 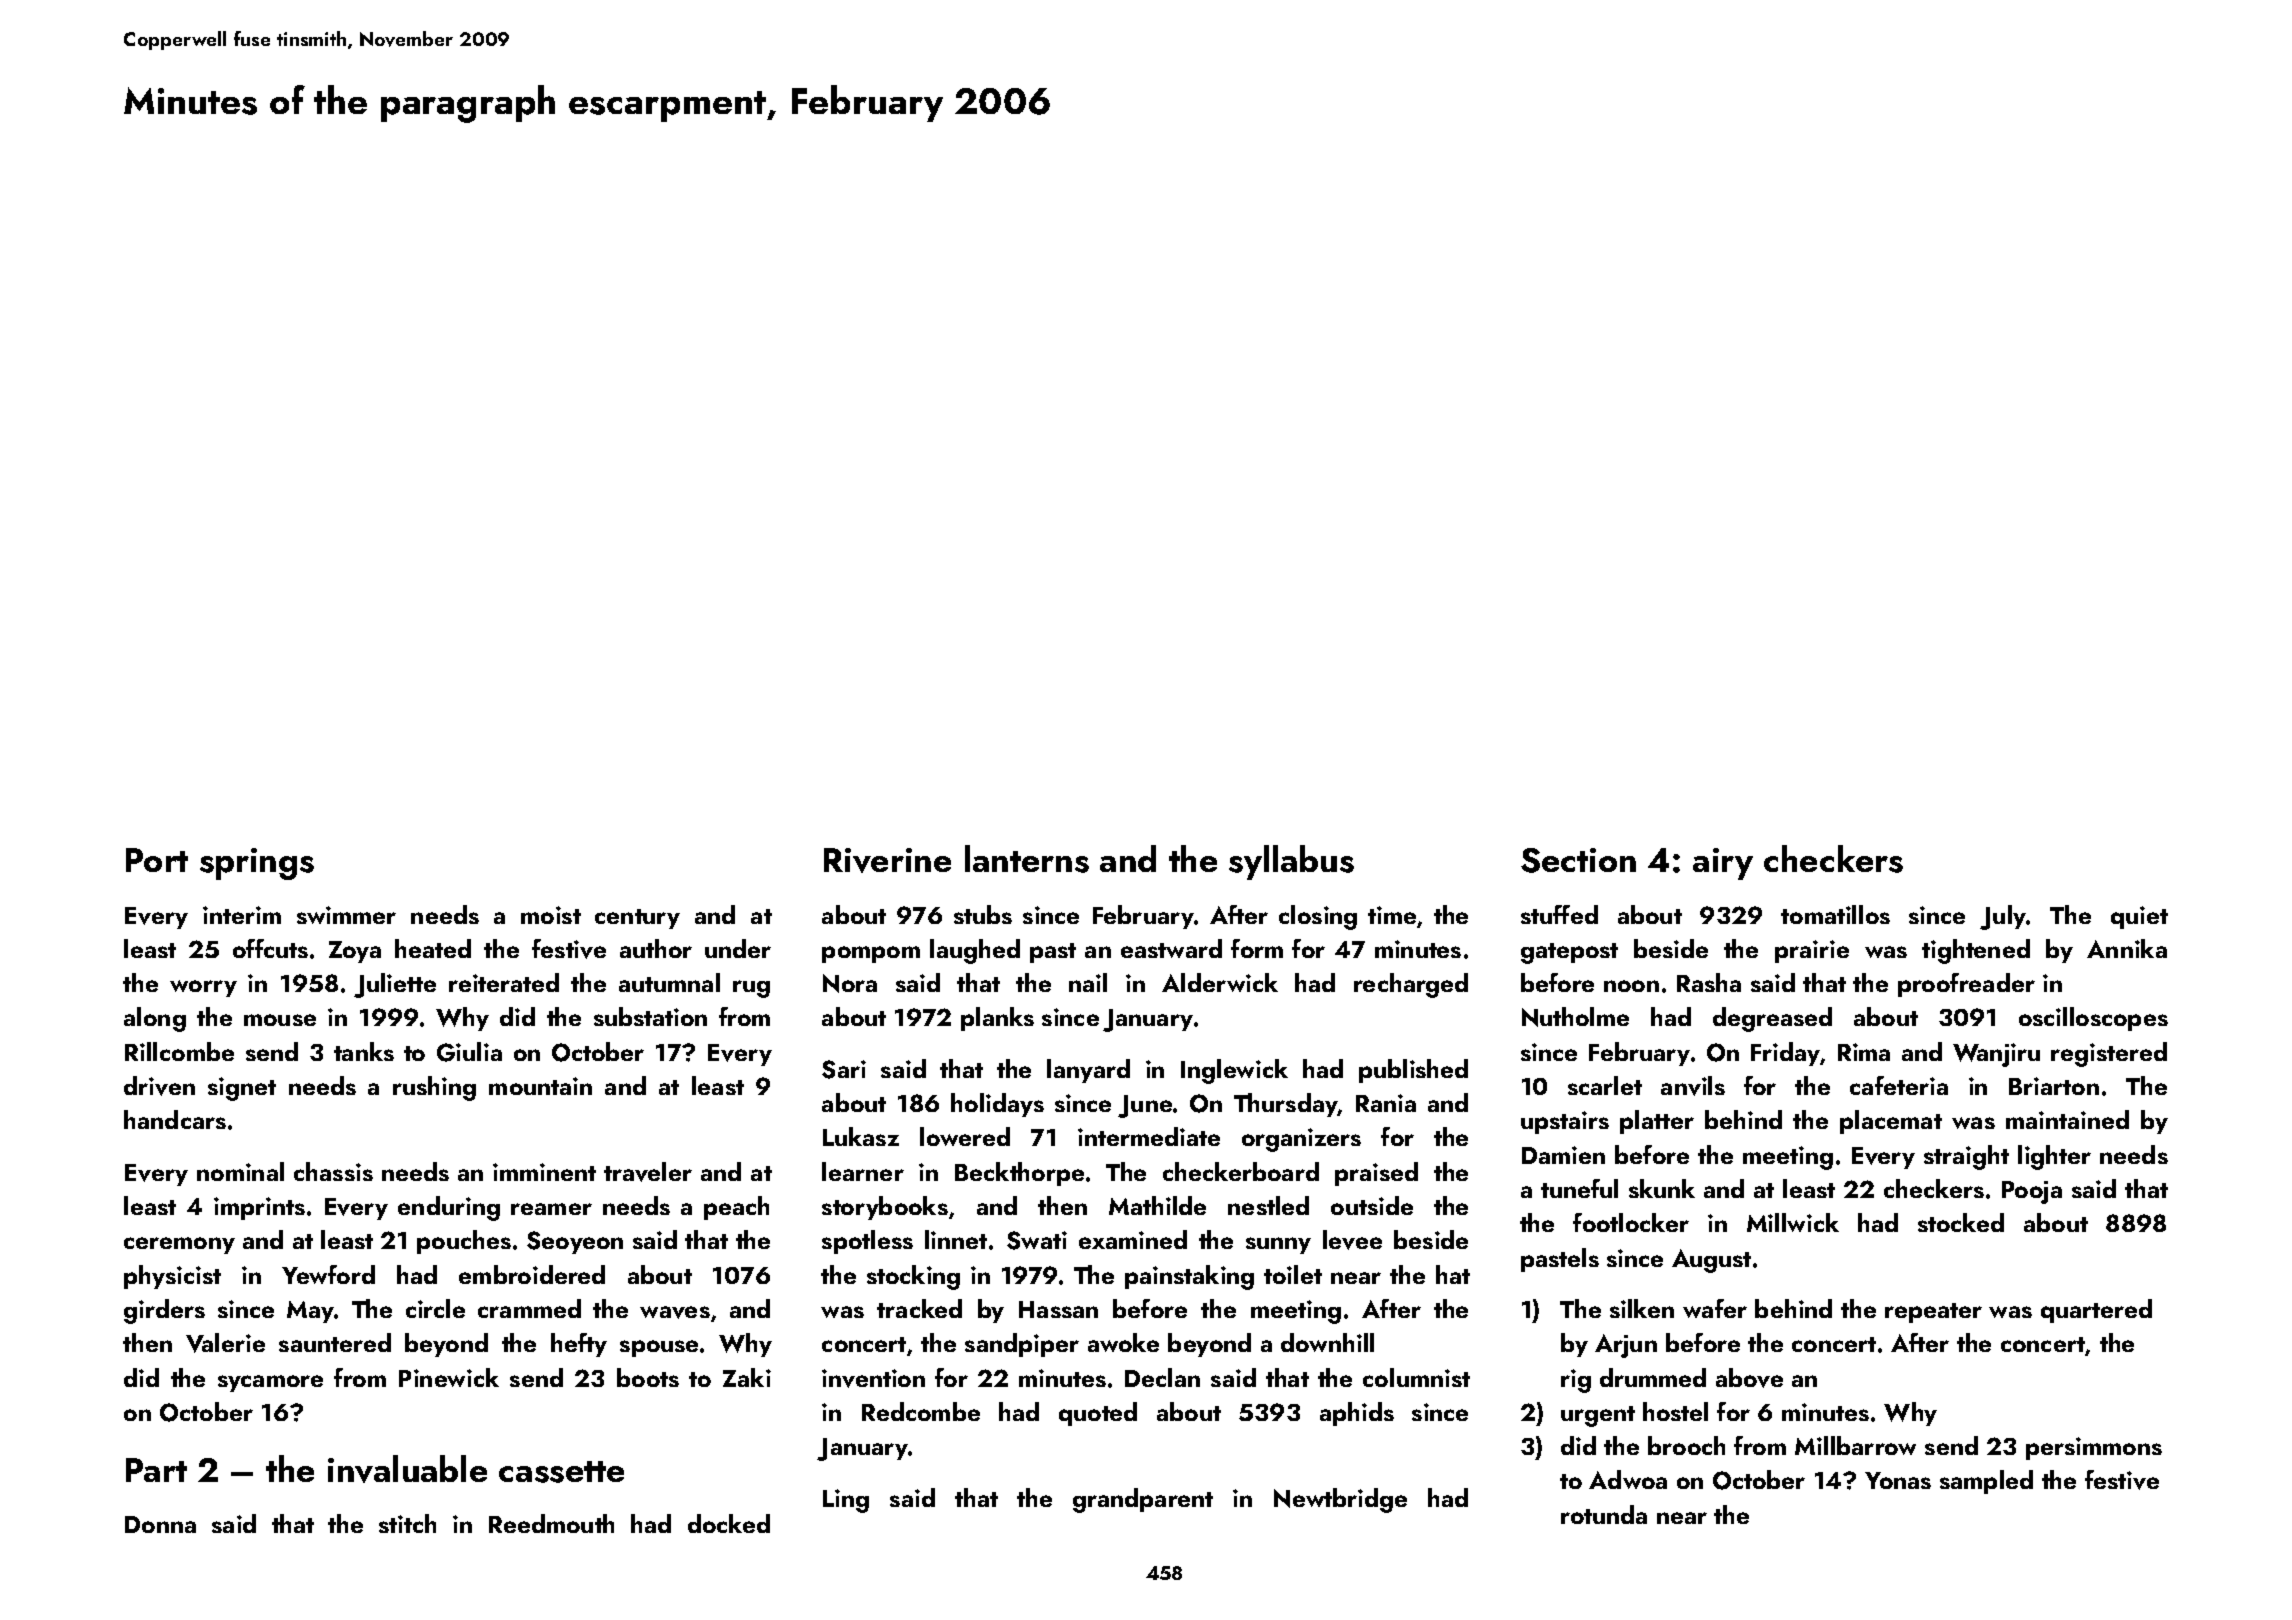 What do you see at coordinates (504, 982) in the screenshot?
I see `reiterated` at bounding box center [504, 982].
